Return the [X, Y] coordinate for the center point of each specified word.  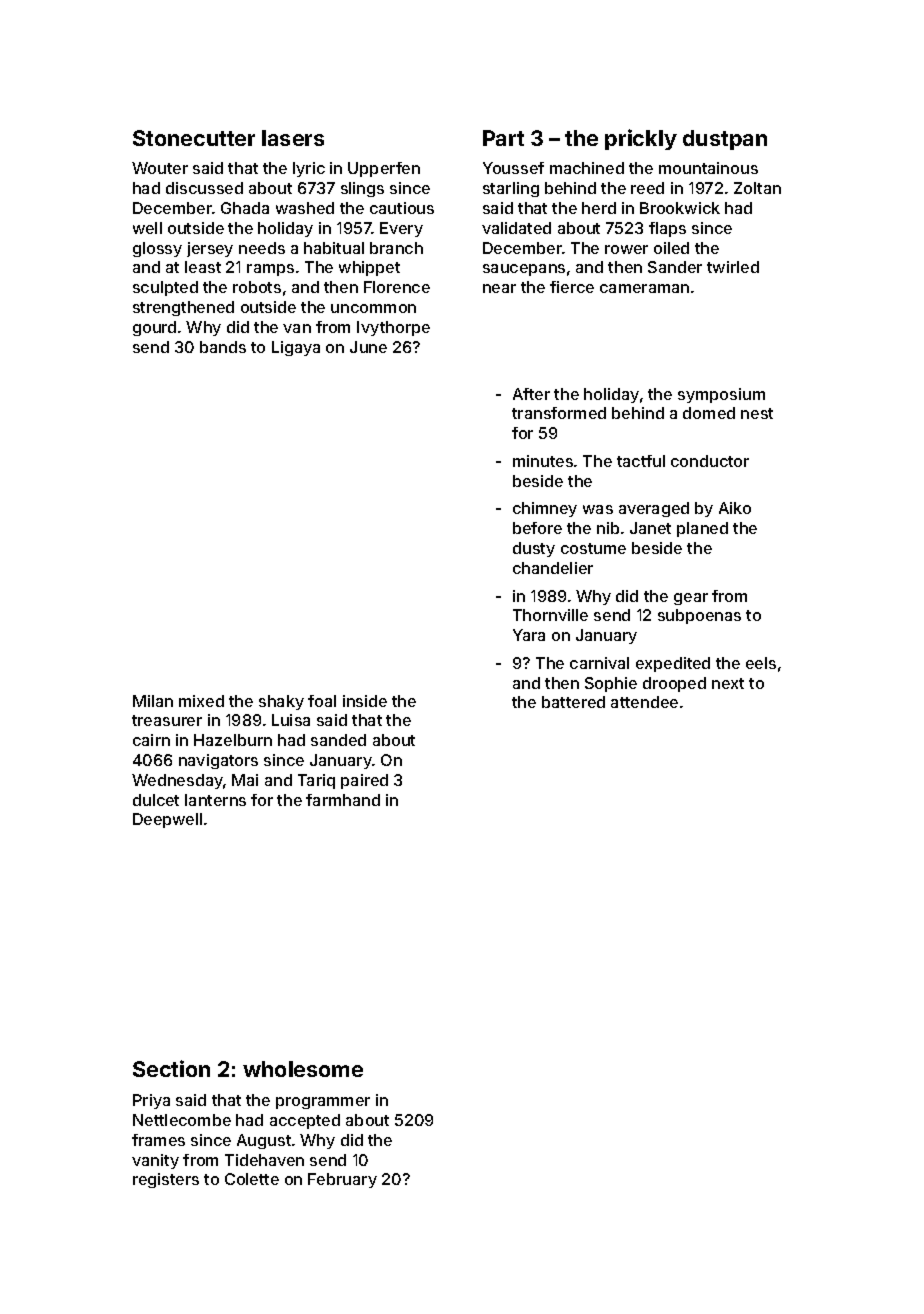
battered [573, 702]
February [342, 1180]
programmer [323, 1103]
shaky [281, 702]
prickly [641, 139]
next [728, 683]
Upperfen [384, 169]
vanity [155, 1161]
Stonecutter [194, 138]
